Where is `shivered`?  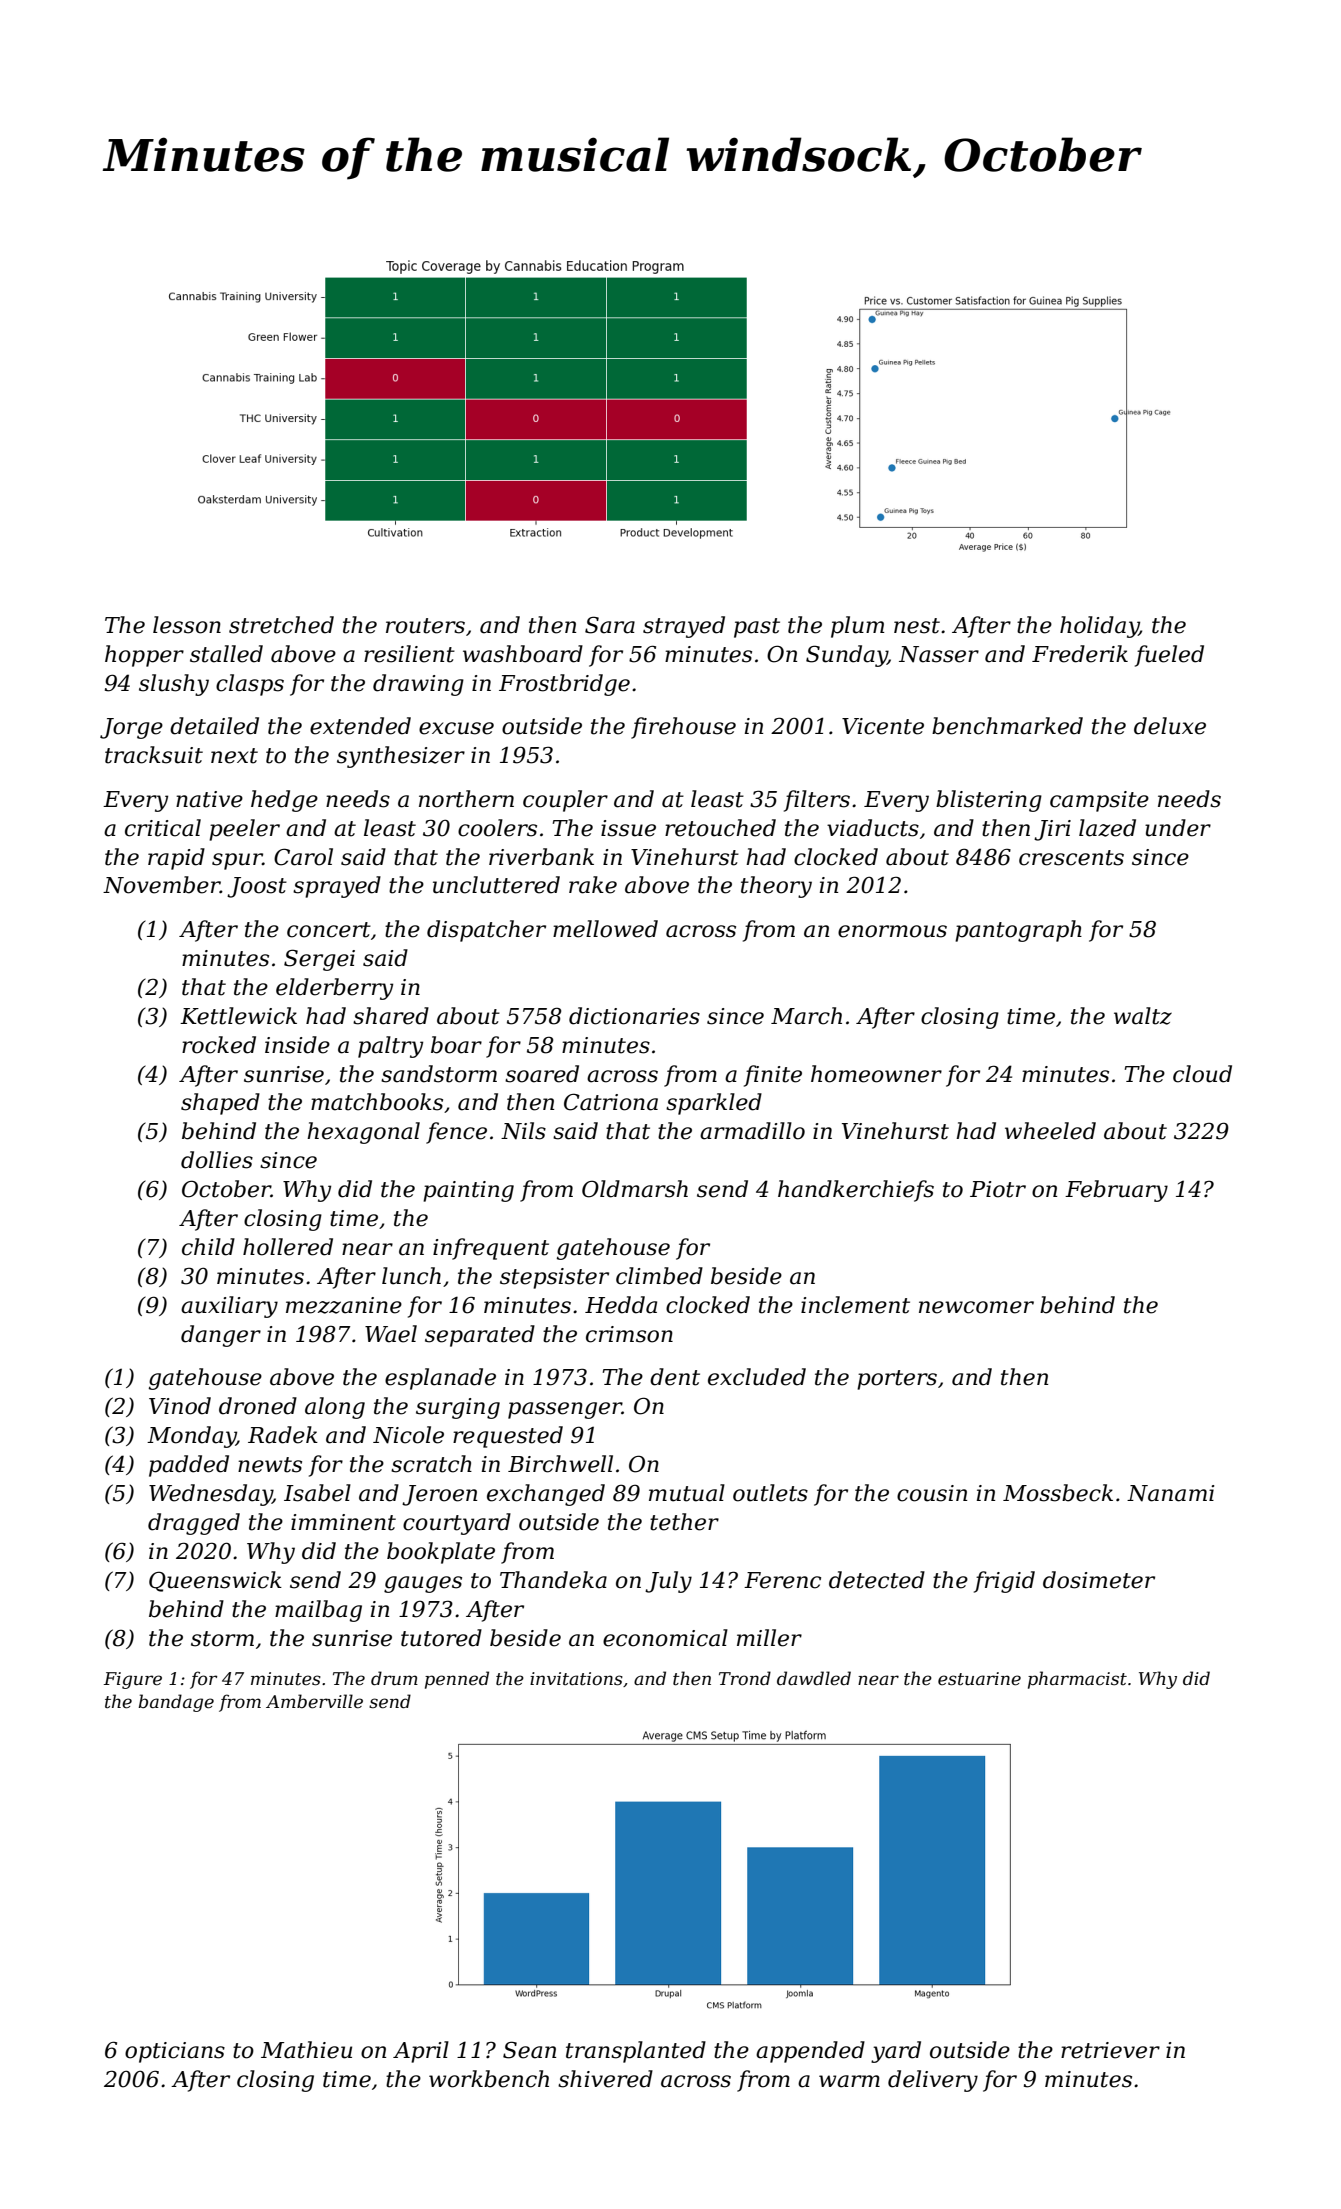 shivered is located at coordinates (605, 2079).
